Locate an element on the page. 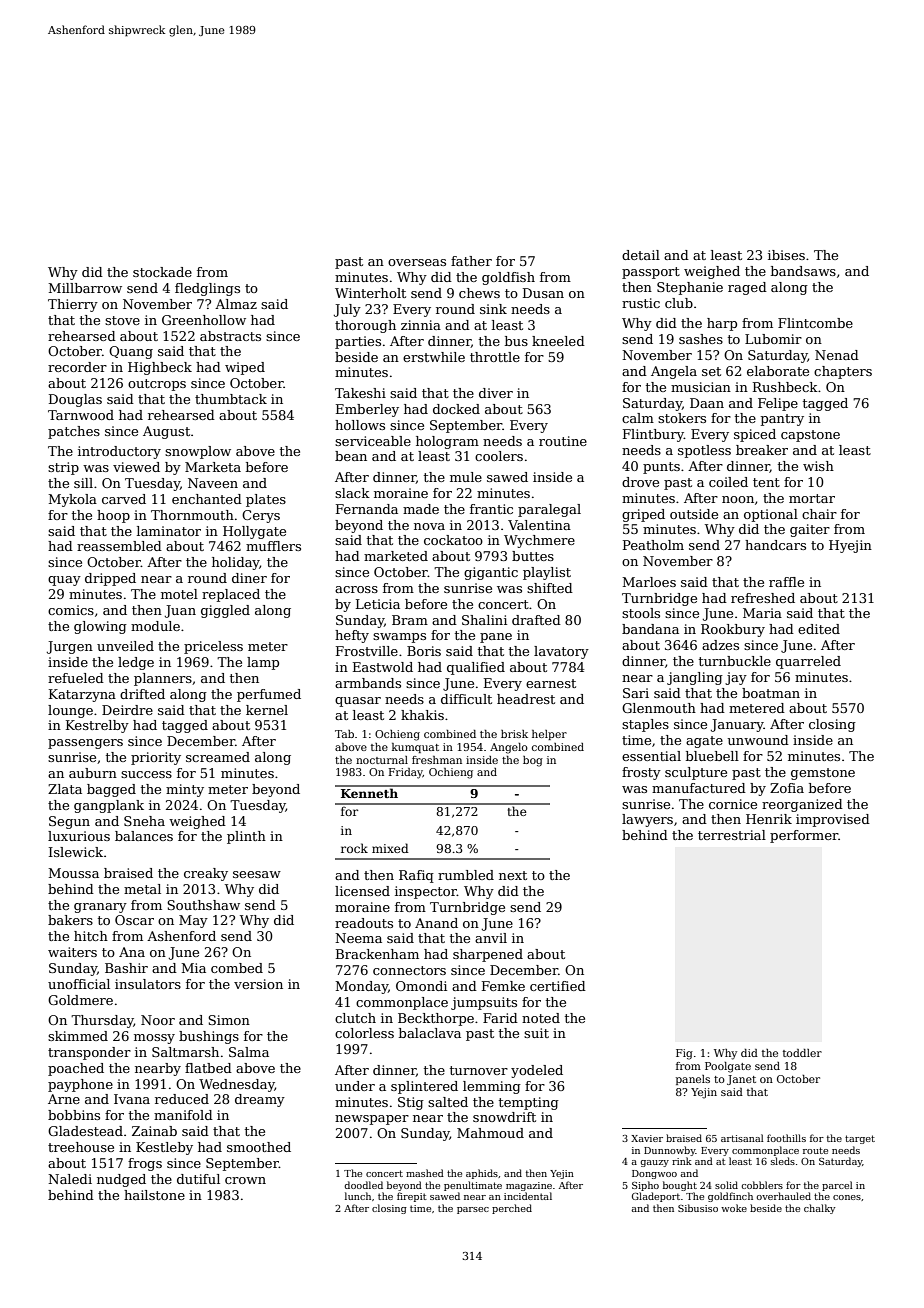 This document has height=1308, width=924. Douglas is located at coordinates (75, 400).
